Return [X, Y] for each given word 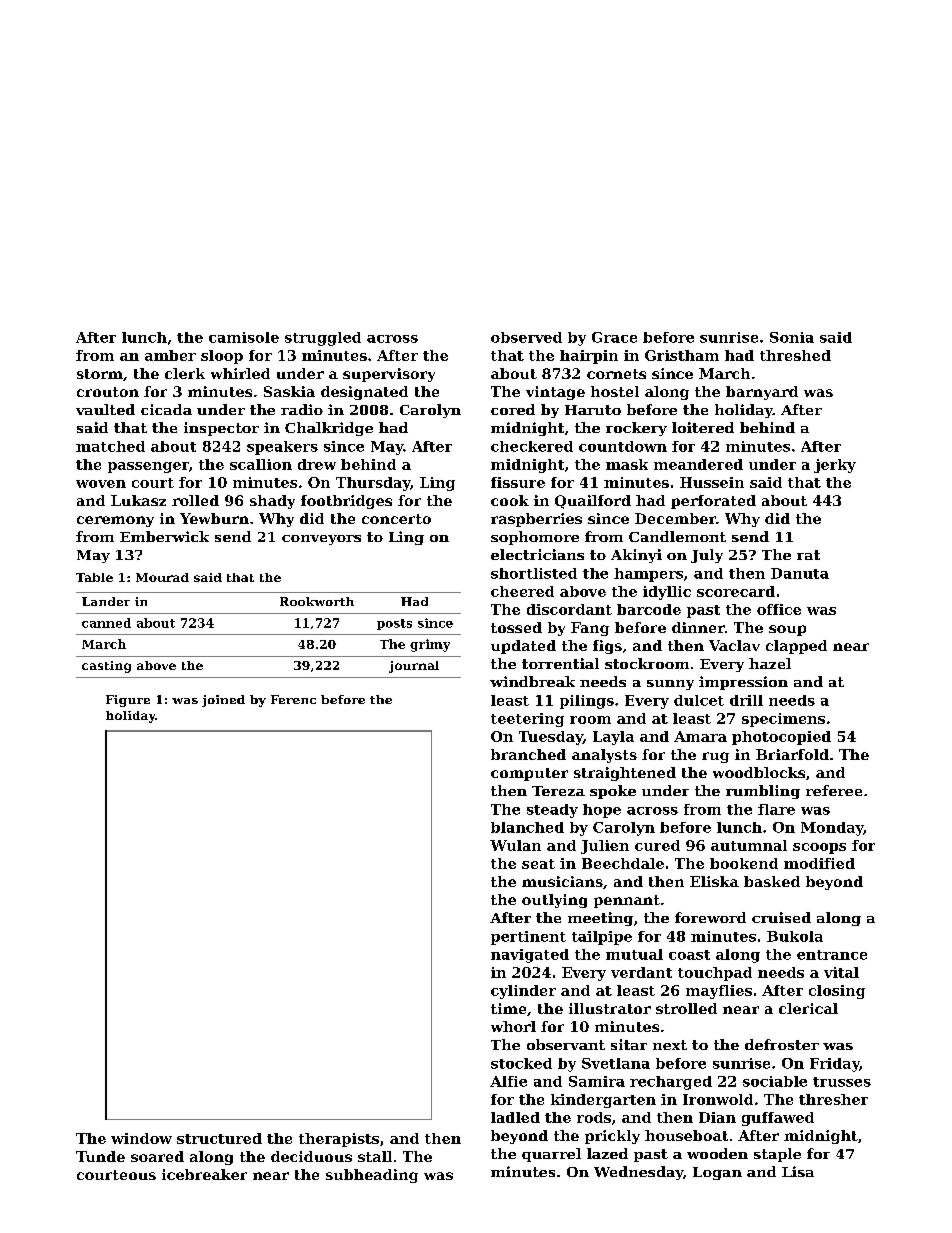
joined [223, 701]
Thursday [373, 484]
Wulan [515, 845]
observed [526, 337]
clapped [796, 647]
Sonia [792, 337]
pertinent [528, 938]
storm [100, 374]
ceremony [115, 521]
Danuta [800, 573]
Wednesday [638, 1173]
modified [819, 863]
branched [528, 754]
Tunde [100, 1156]
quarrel [551, 1155]
